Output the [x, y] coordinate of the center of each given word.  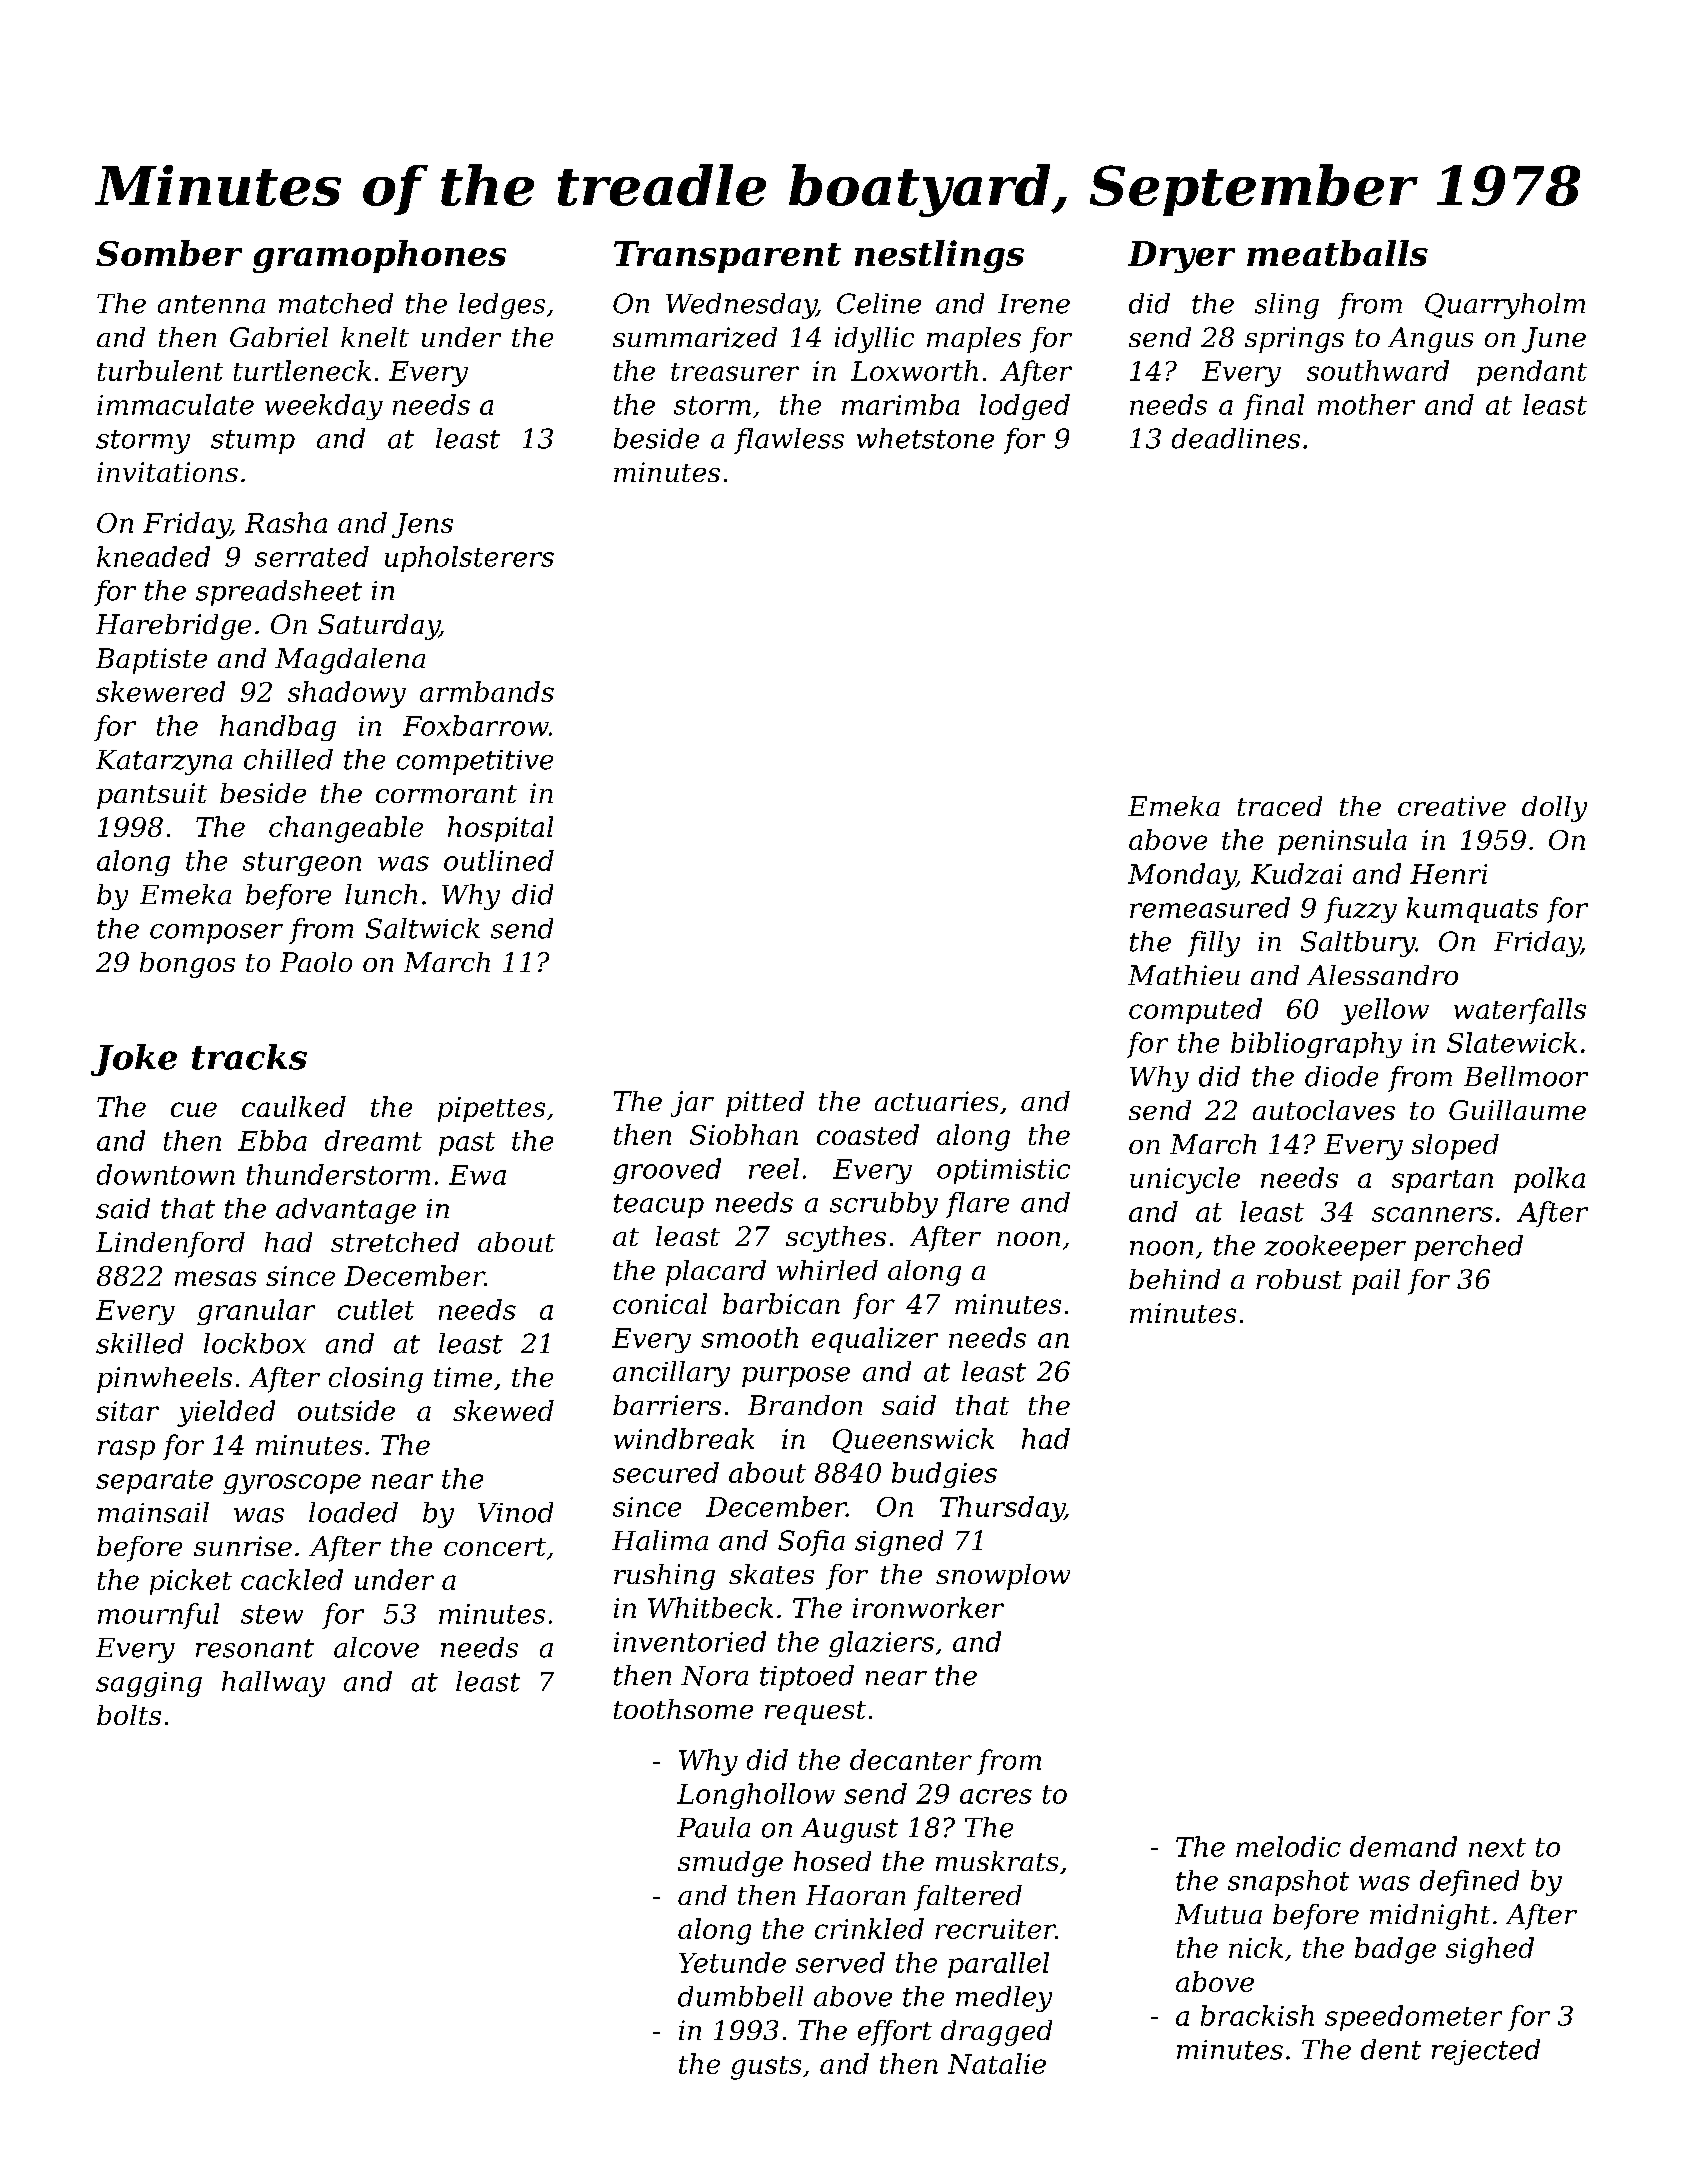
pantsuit [152, 796]
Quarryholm [1505, 306]
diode [1341, 1076]
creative [1452, 806]
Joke [134, 1060]
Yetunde [732, 1962]
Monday [1182, 876]
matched [336, 303]
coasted [868, 1134]
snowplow [1003, 1577]
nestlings [939, 256]
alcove [376, 1647]
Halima [660, 1540]
